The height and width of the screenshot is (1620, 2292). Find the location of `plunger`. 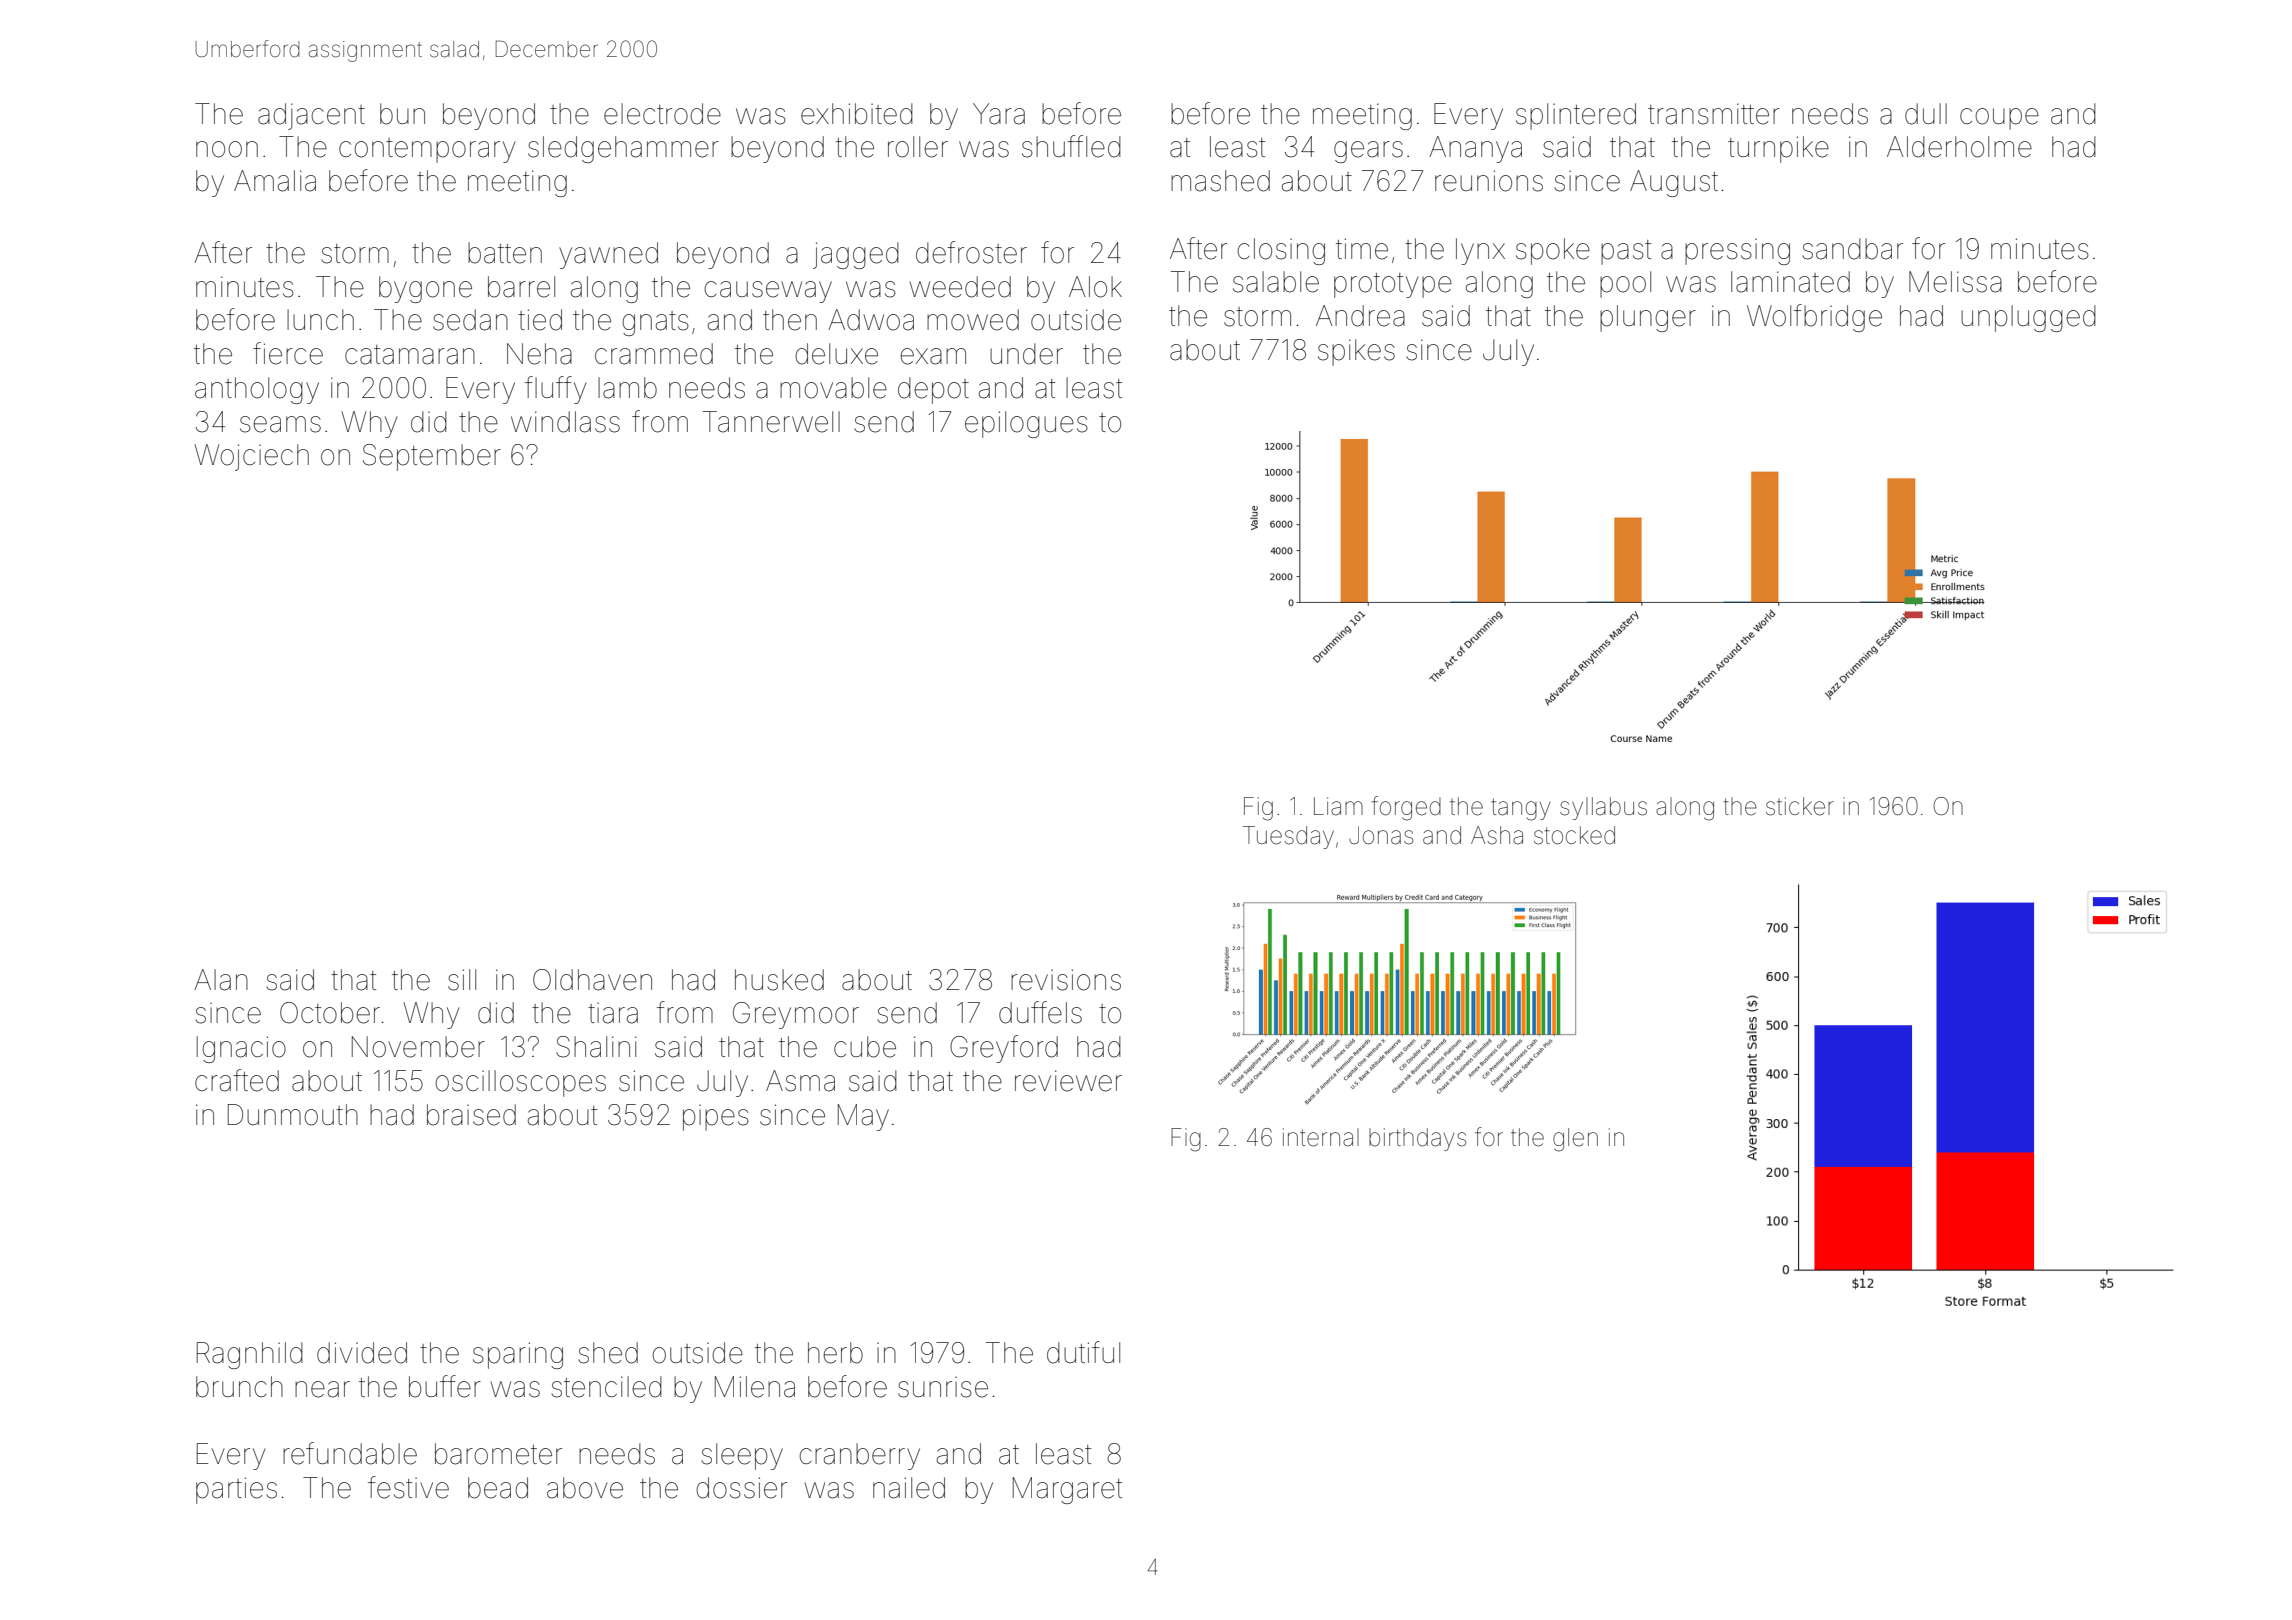

plunger is located at coordinates (1648, 318).
